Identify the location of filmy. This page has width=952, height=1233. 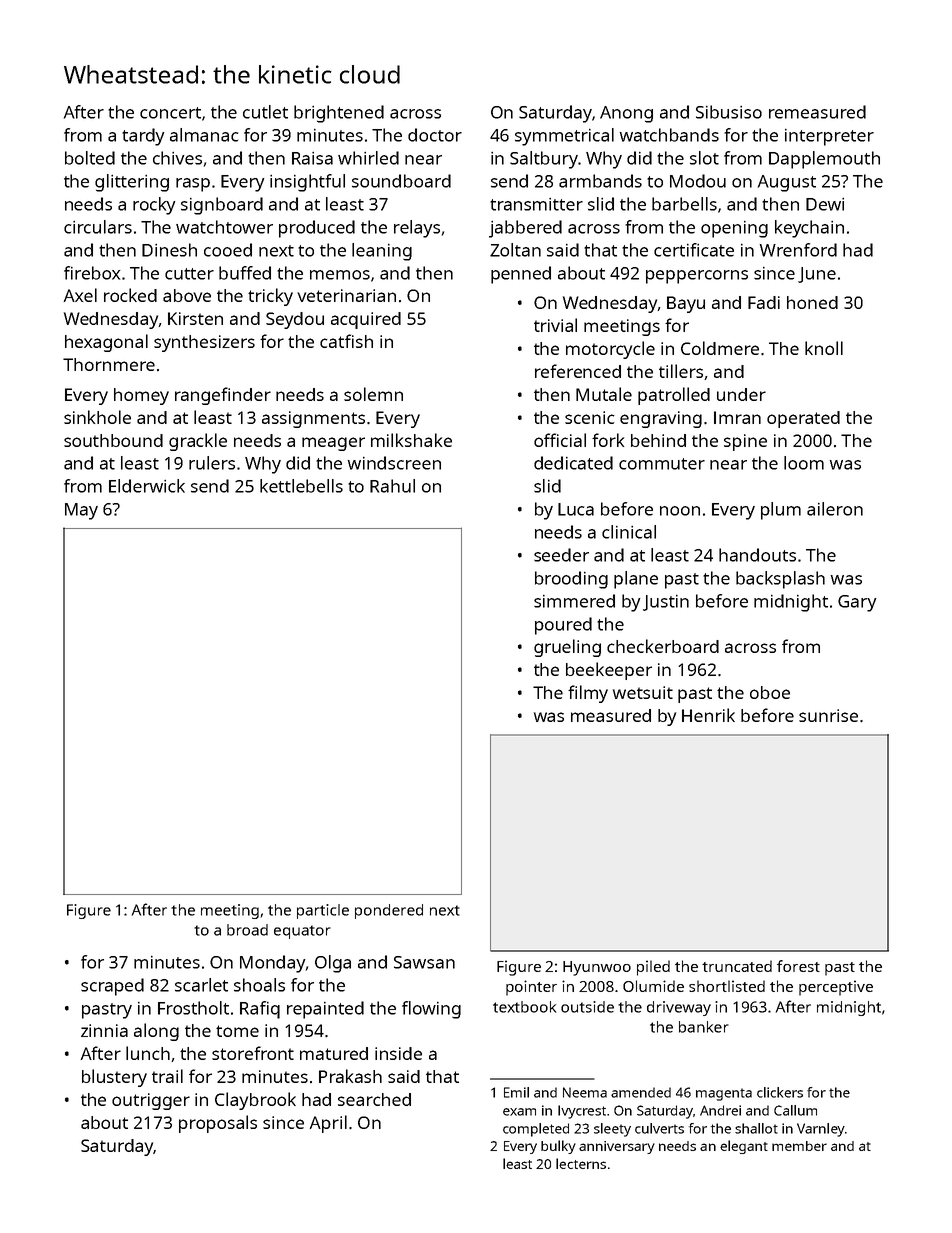
(588, 694).
